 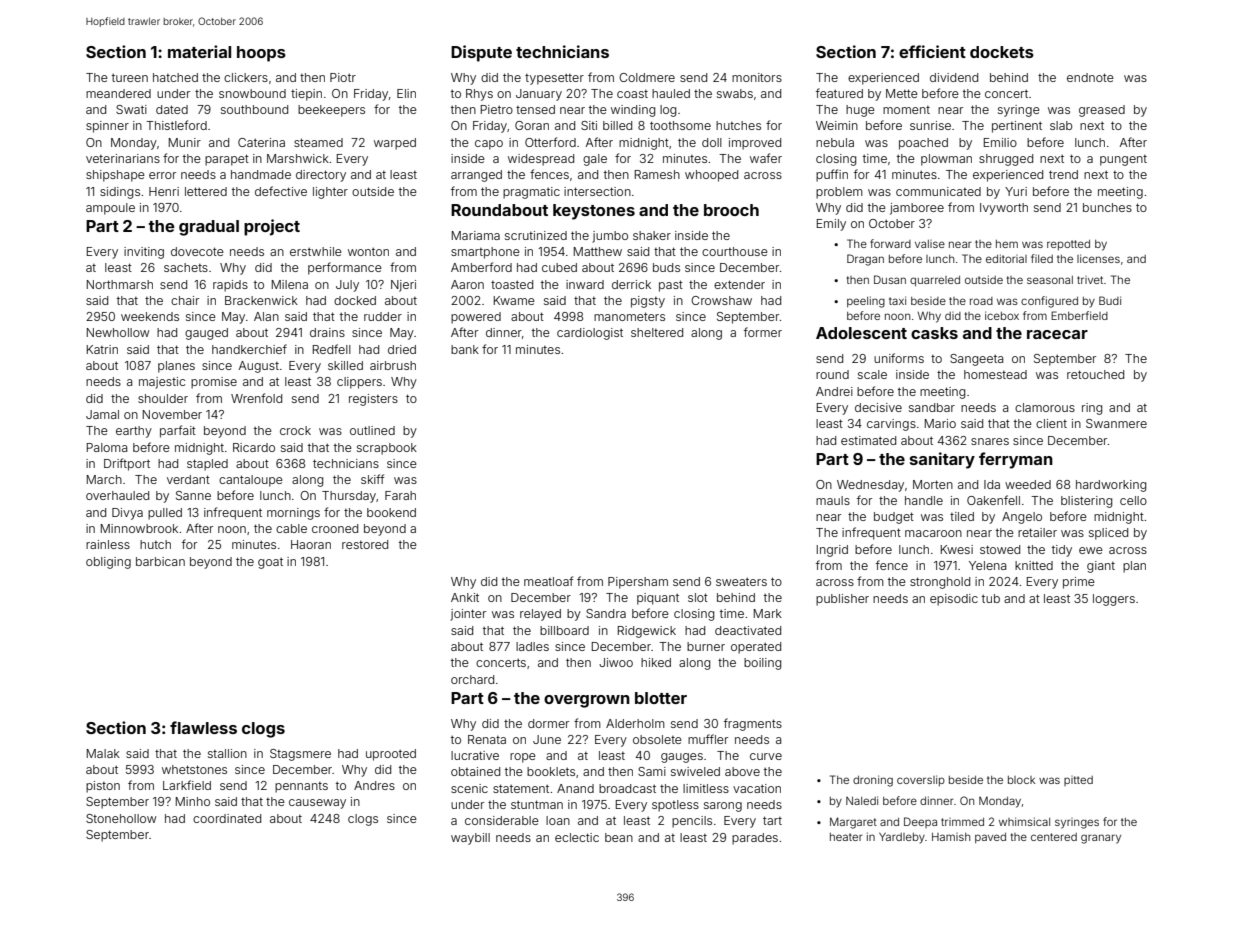 What do you see at coordinates (595, 160) in the screenshot?
I see `gale` at bounding box center [595, 160].
